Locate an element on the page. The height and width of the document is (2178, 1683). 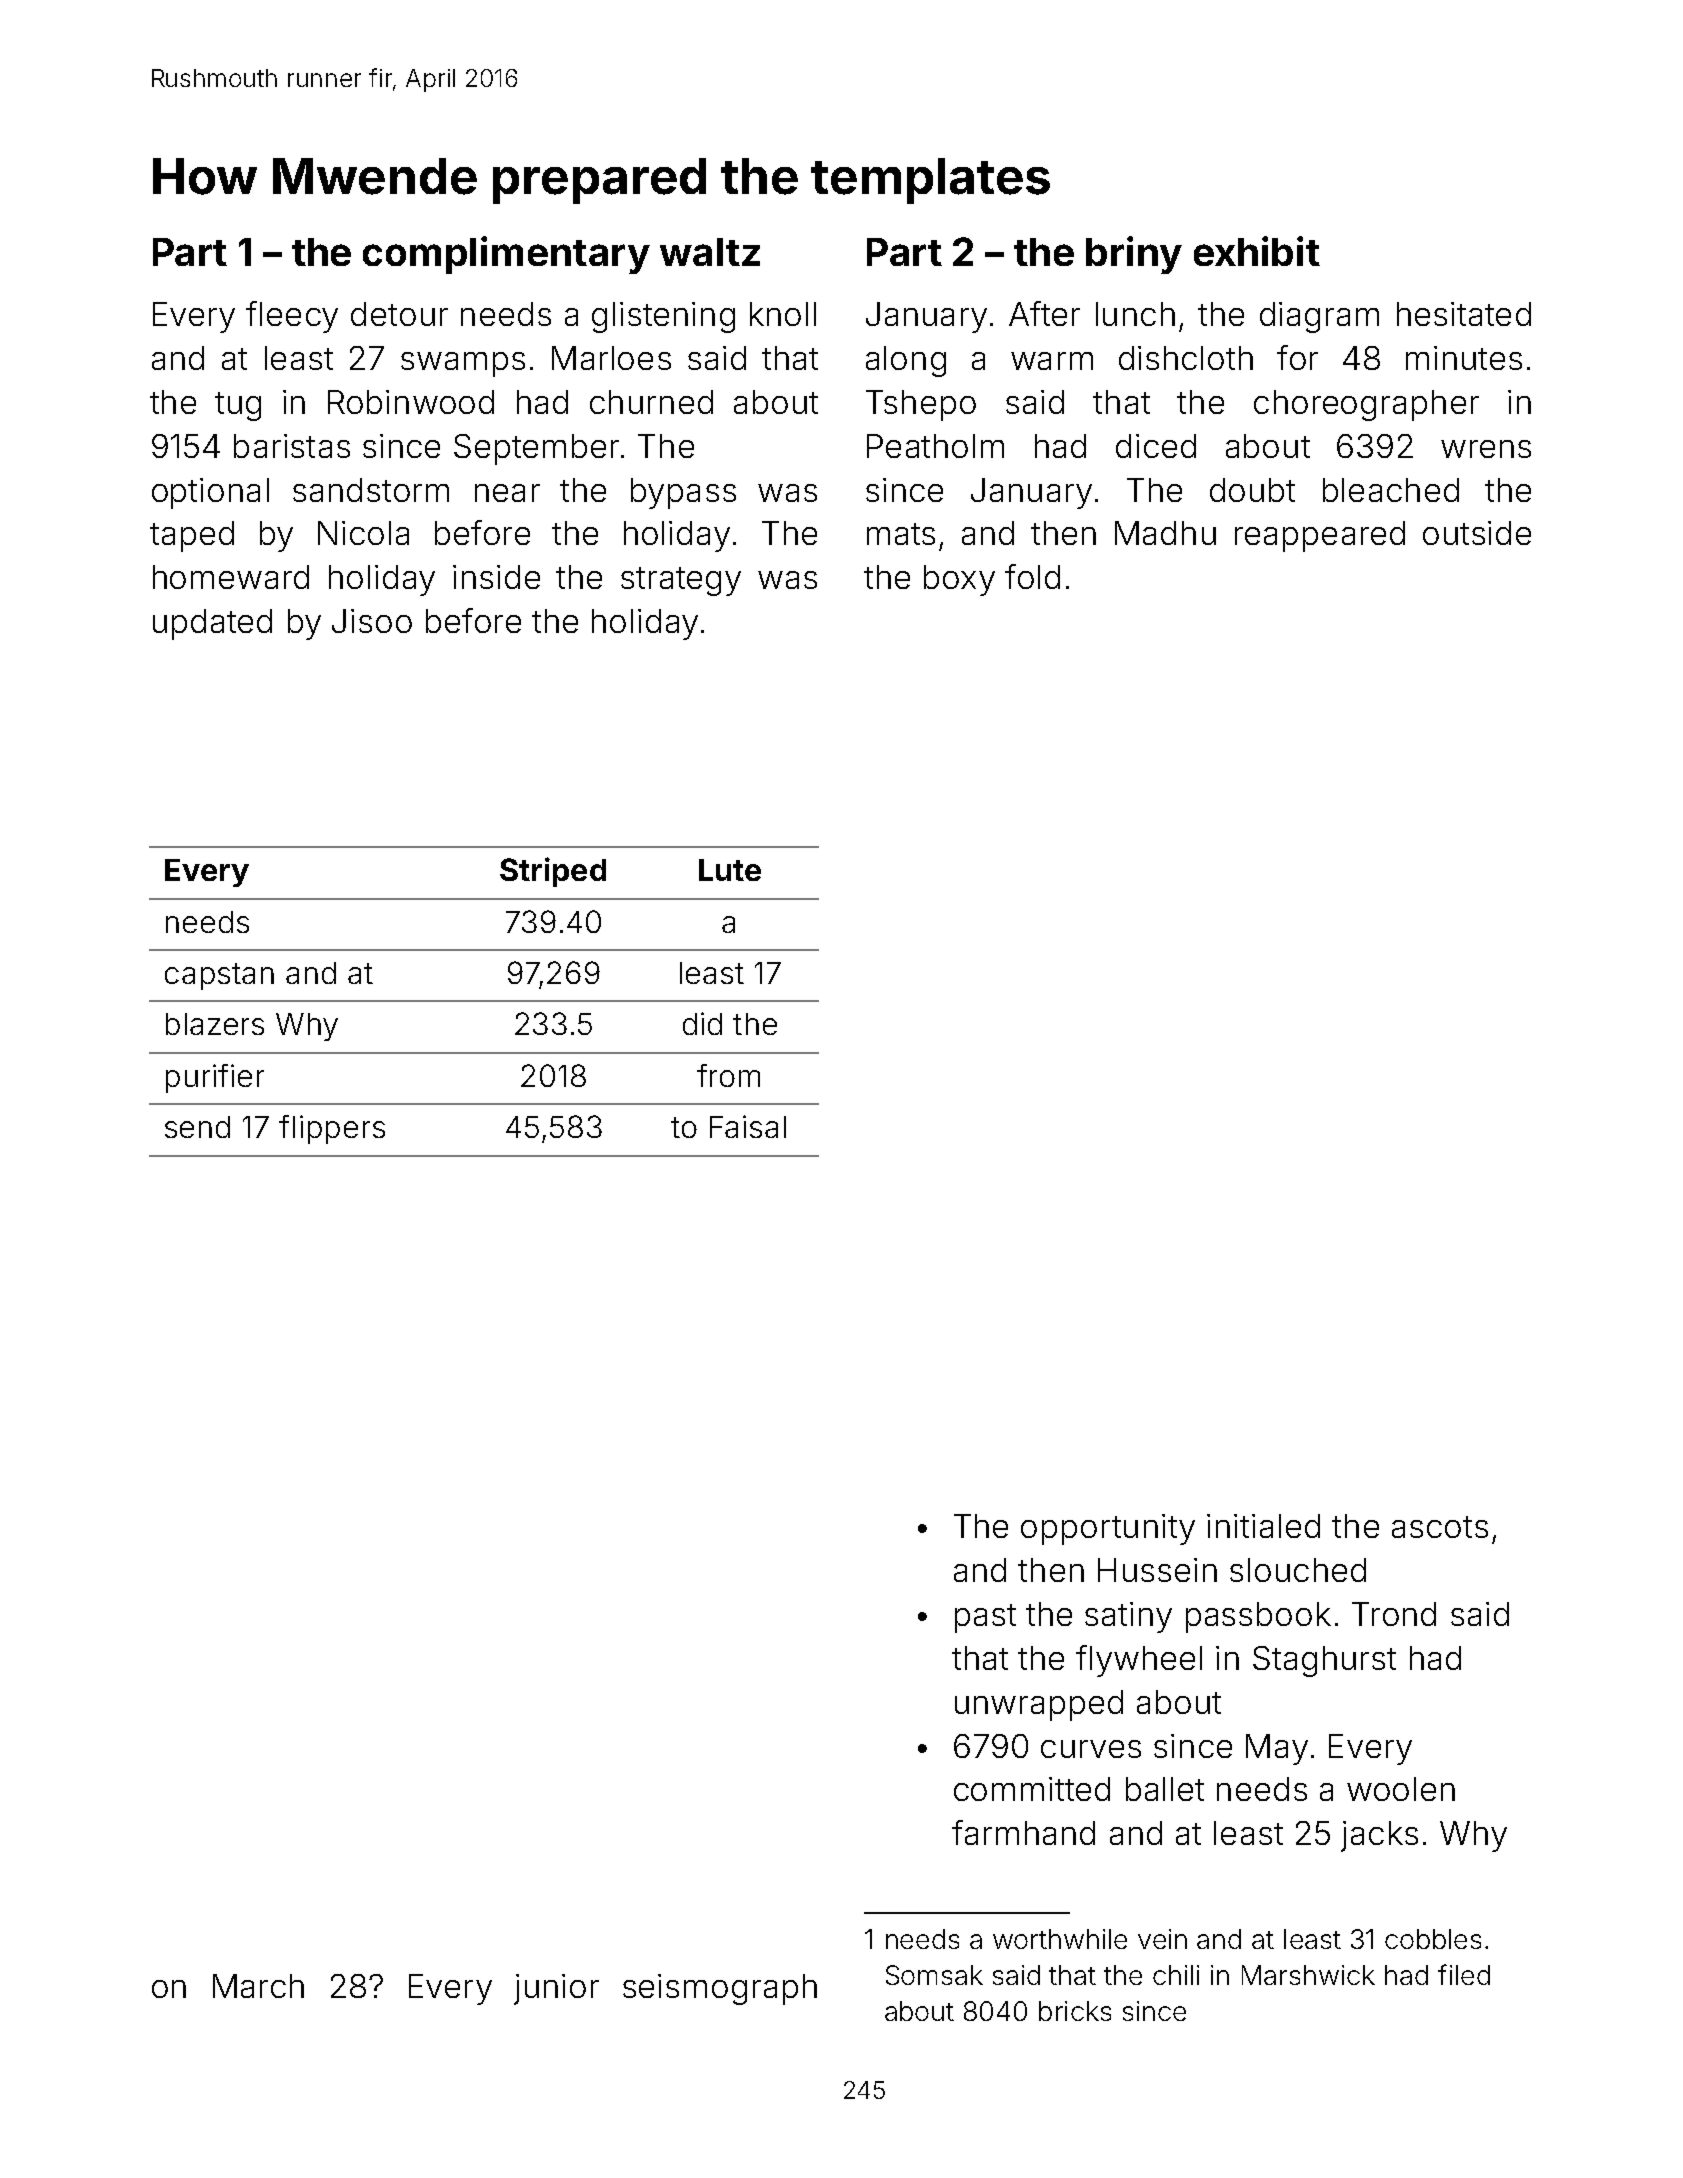
from is located at coordinates (728, 1075).
